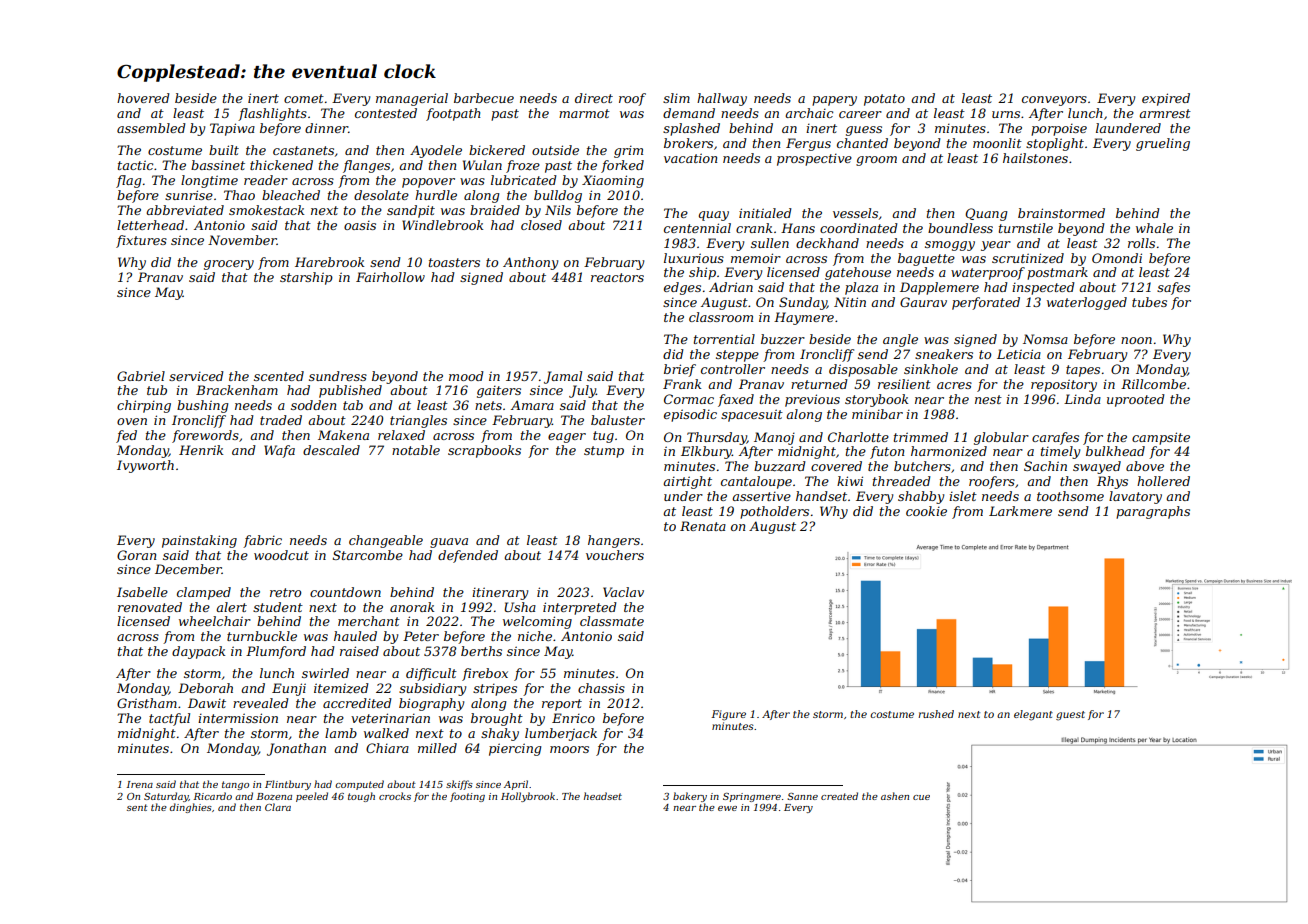 The width and height of the screenshot is (1308, 924). I want to click on expired, so click(1166, 99).
